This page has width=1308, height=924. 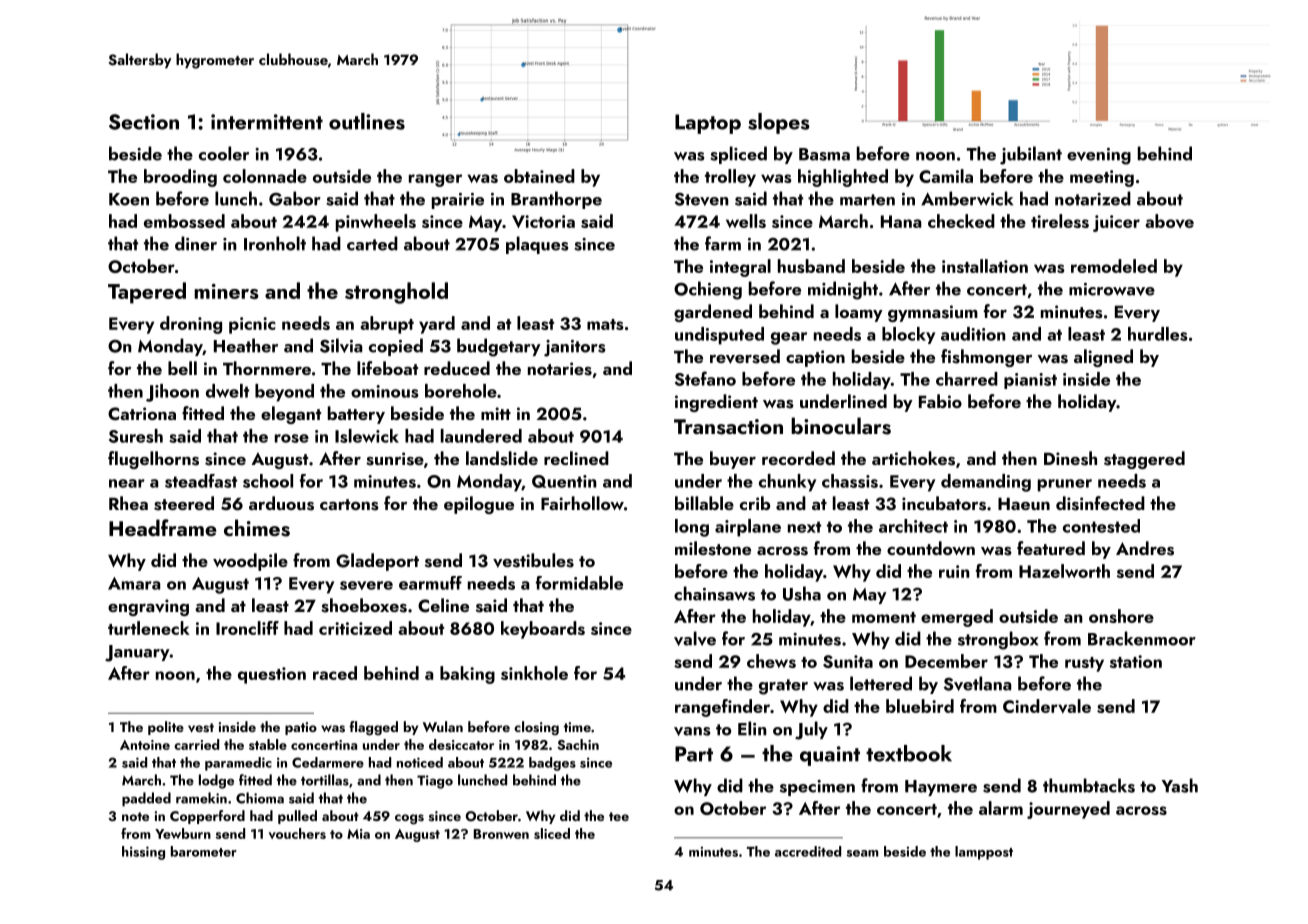 I want to click on contested, so click(x=1101, y=526).
